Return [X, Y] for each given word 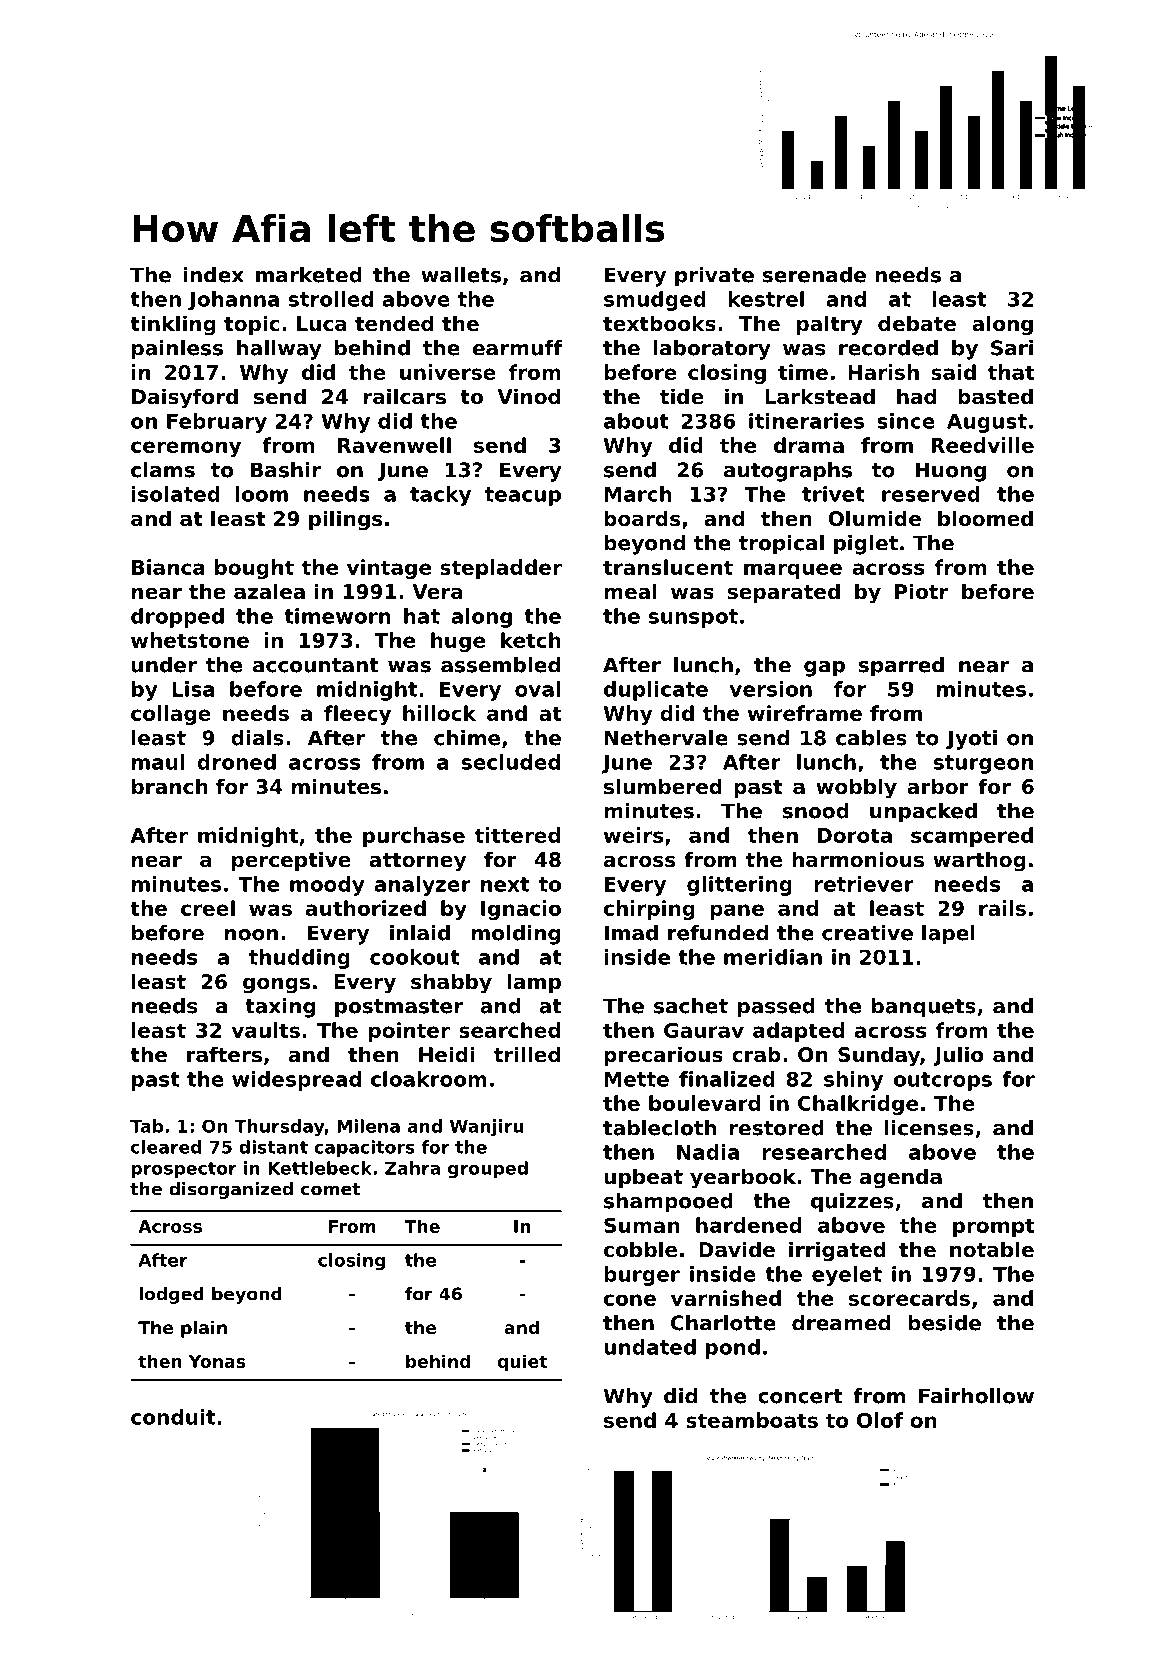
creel [208, 908]
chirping [649, 910]
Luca [322, 324]
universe [448, 372]
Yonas [217, 1361]
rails [1002, 908]
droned [236, 762]
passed [776, 1008]
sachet [691, 1006]
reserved [931, 494]
